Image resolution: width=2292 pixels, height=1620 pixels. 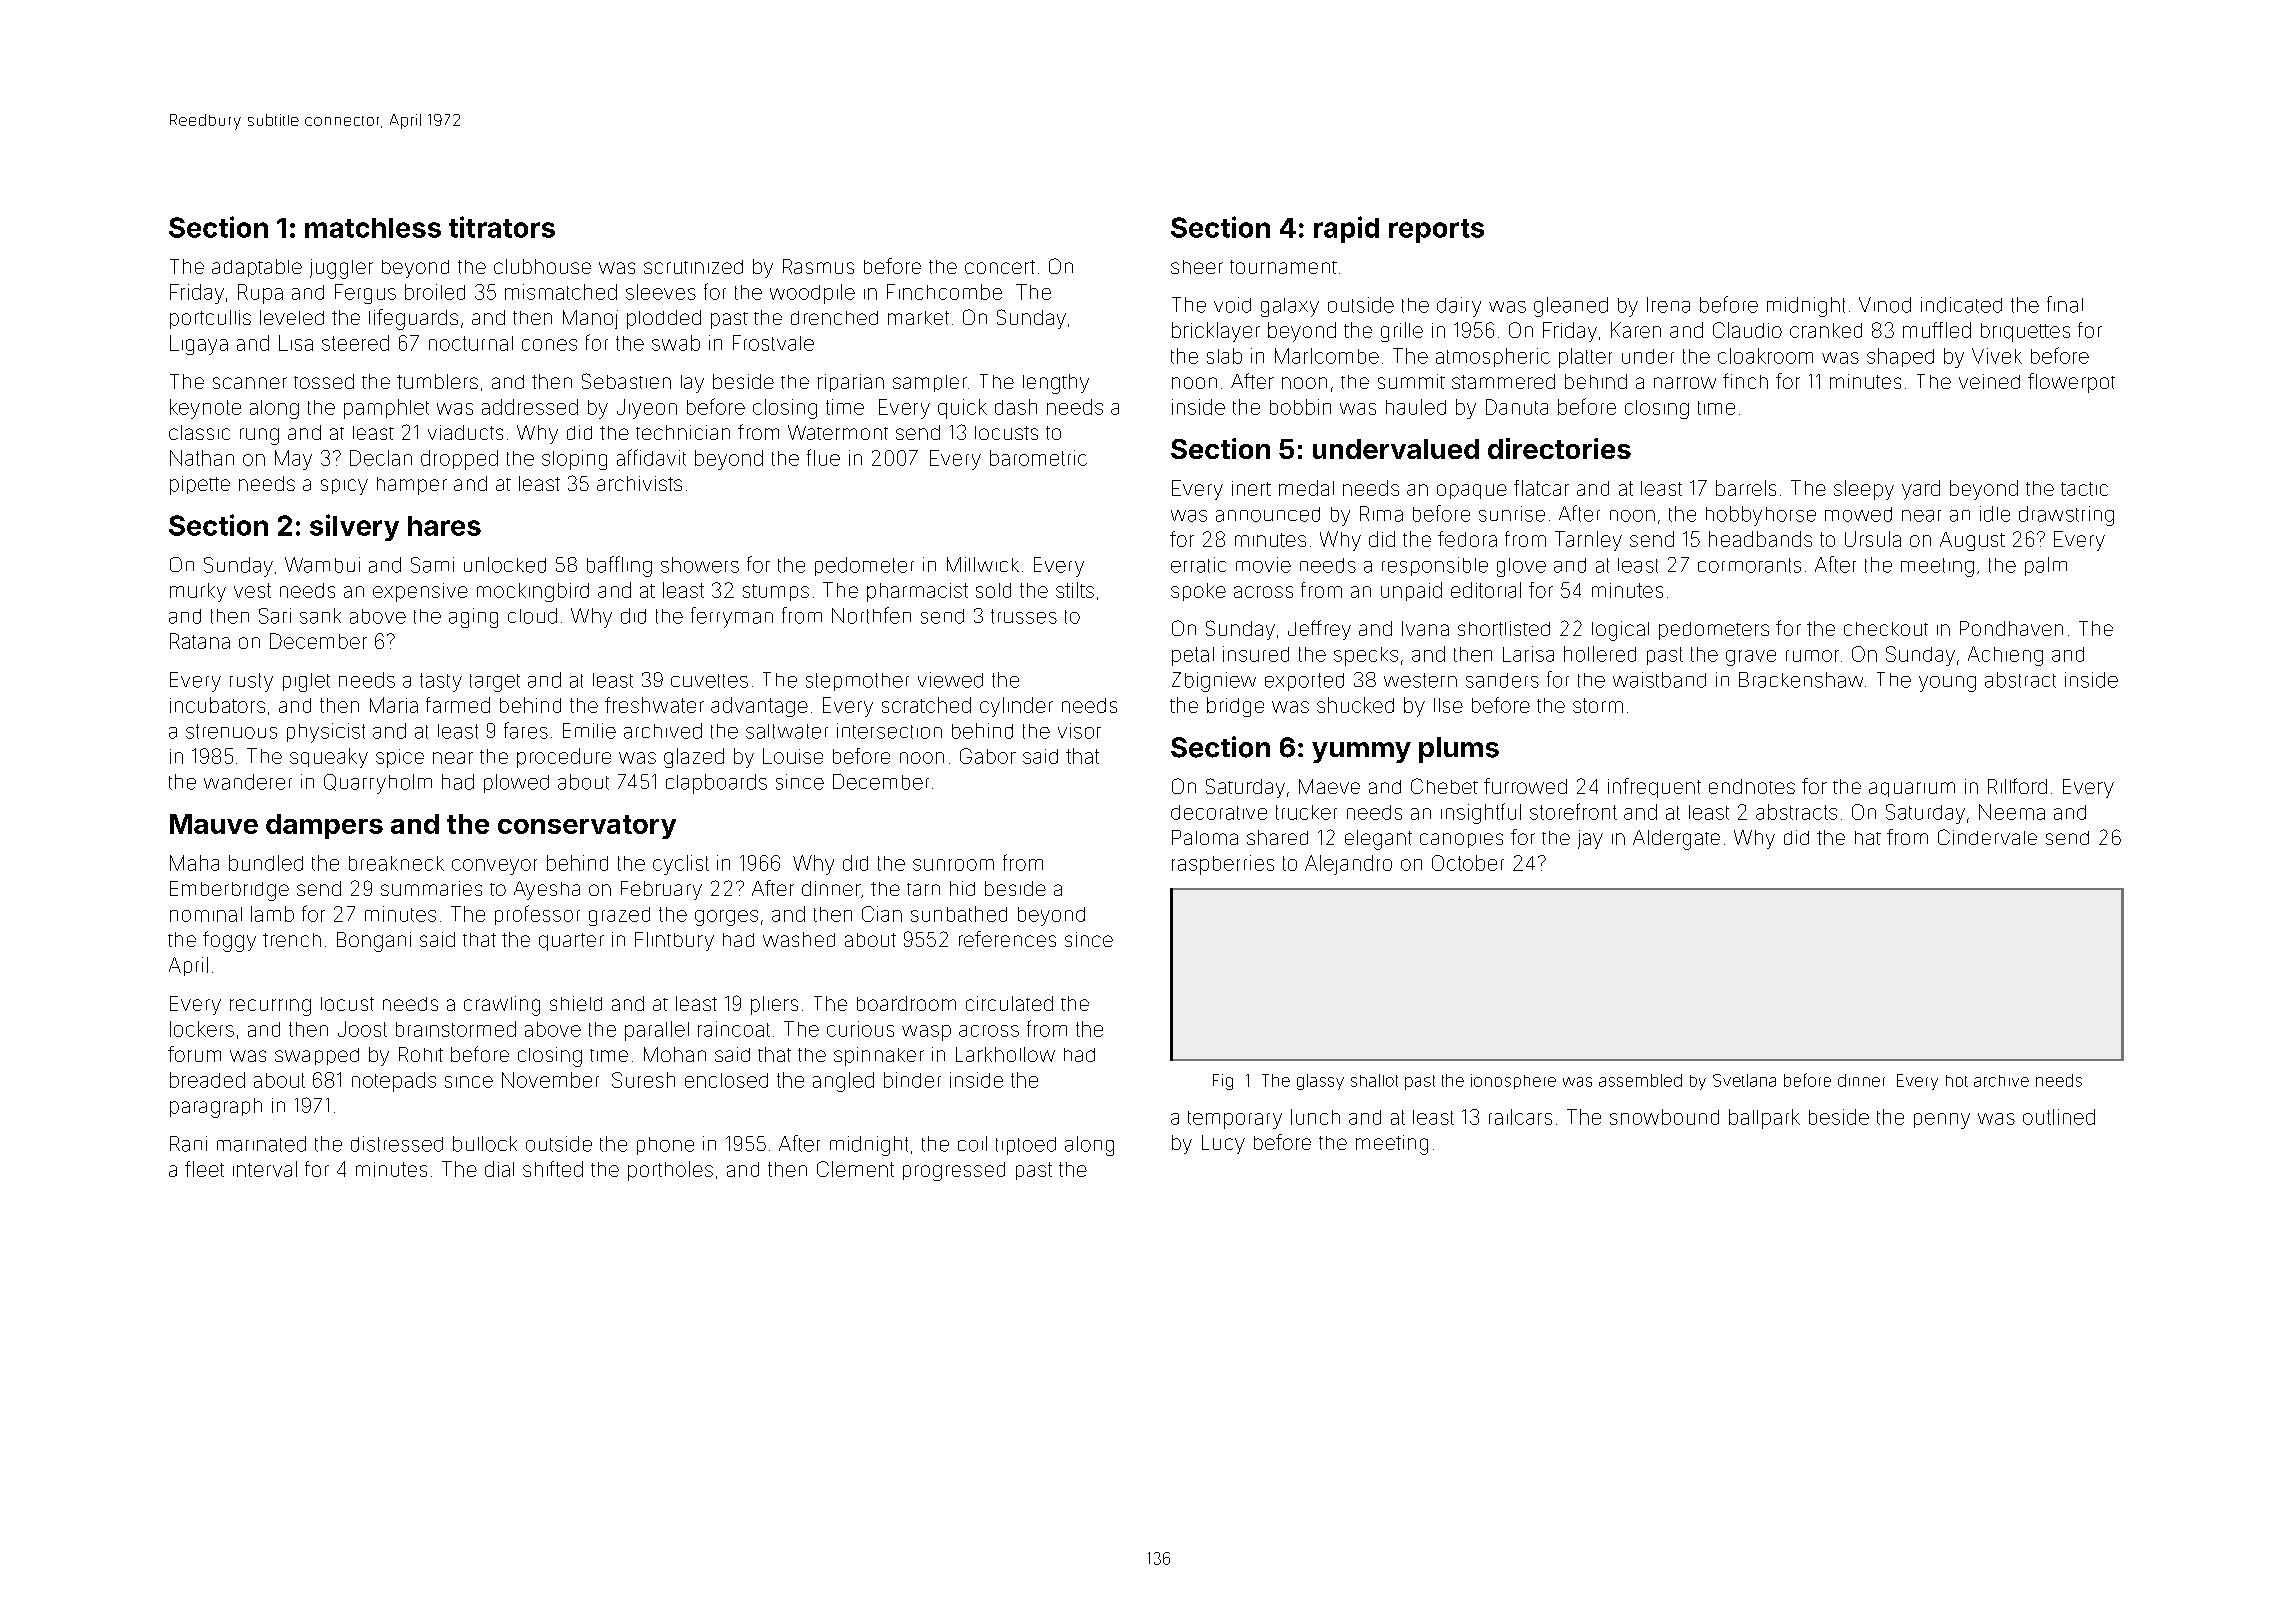 I want to click on rapid, so click(x=1346, y=229).
